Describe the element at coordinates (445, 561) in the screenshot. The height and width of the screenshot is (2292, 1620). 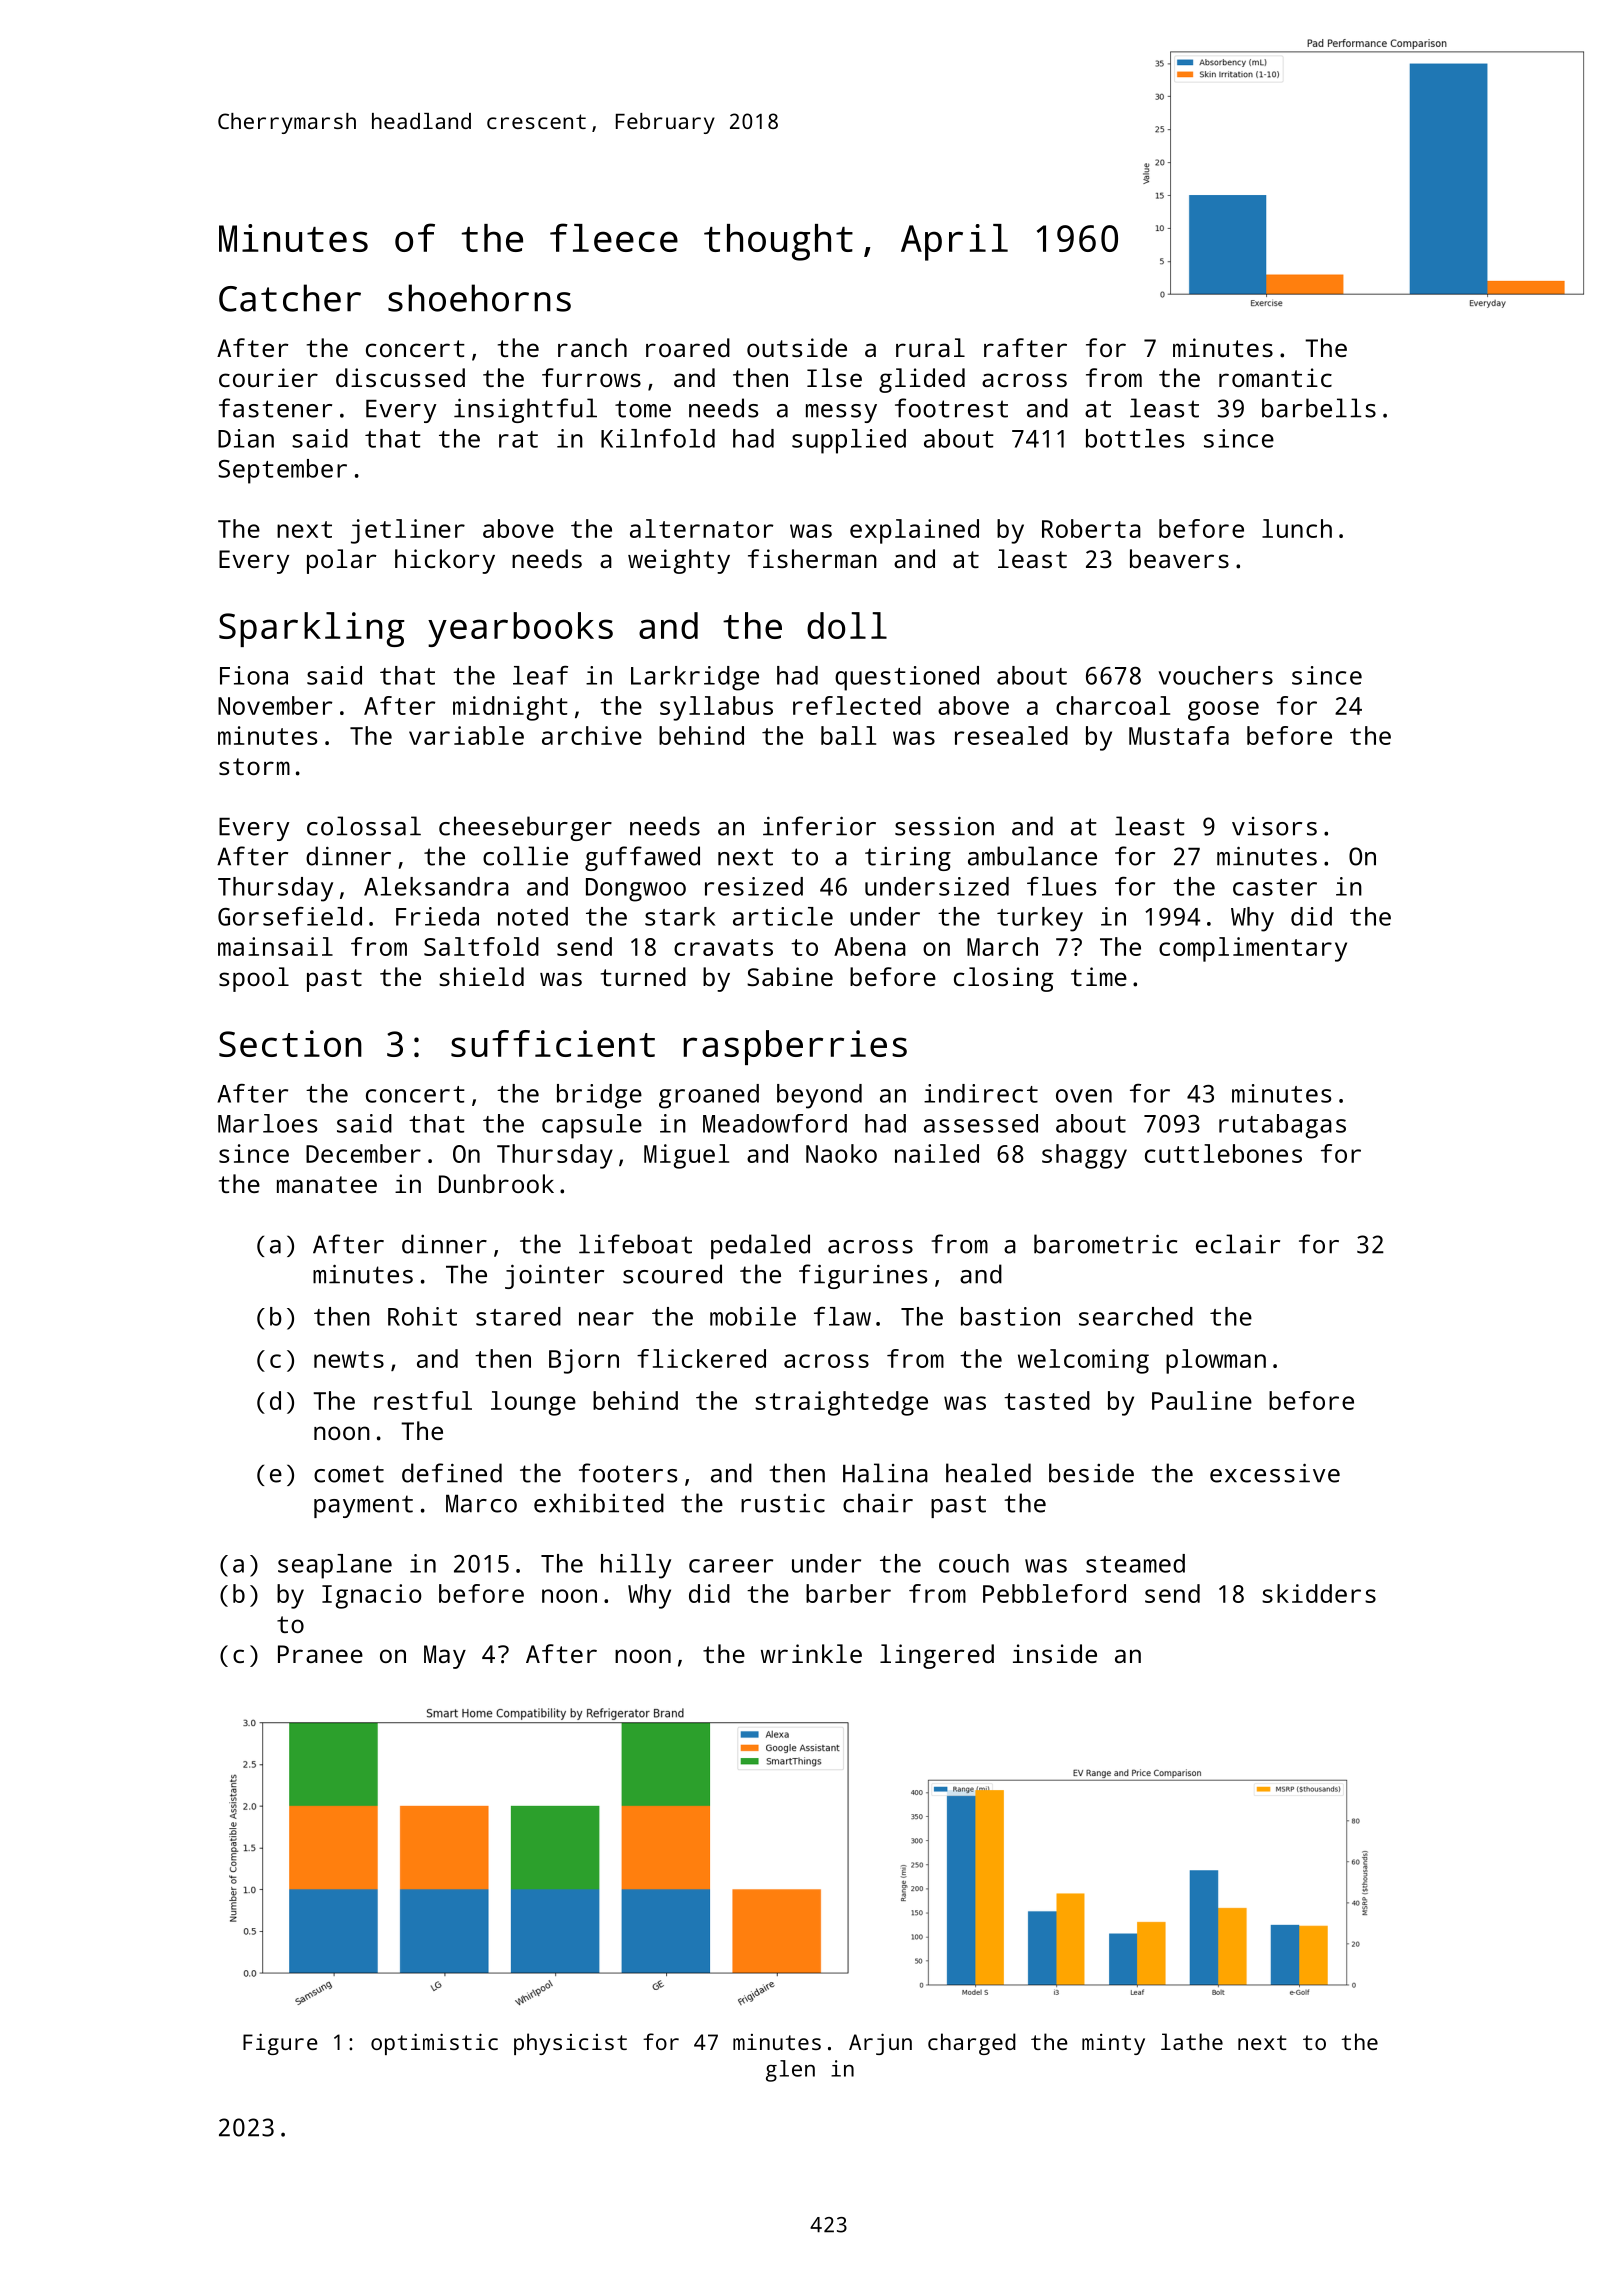
I see `hickory` at that location.
